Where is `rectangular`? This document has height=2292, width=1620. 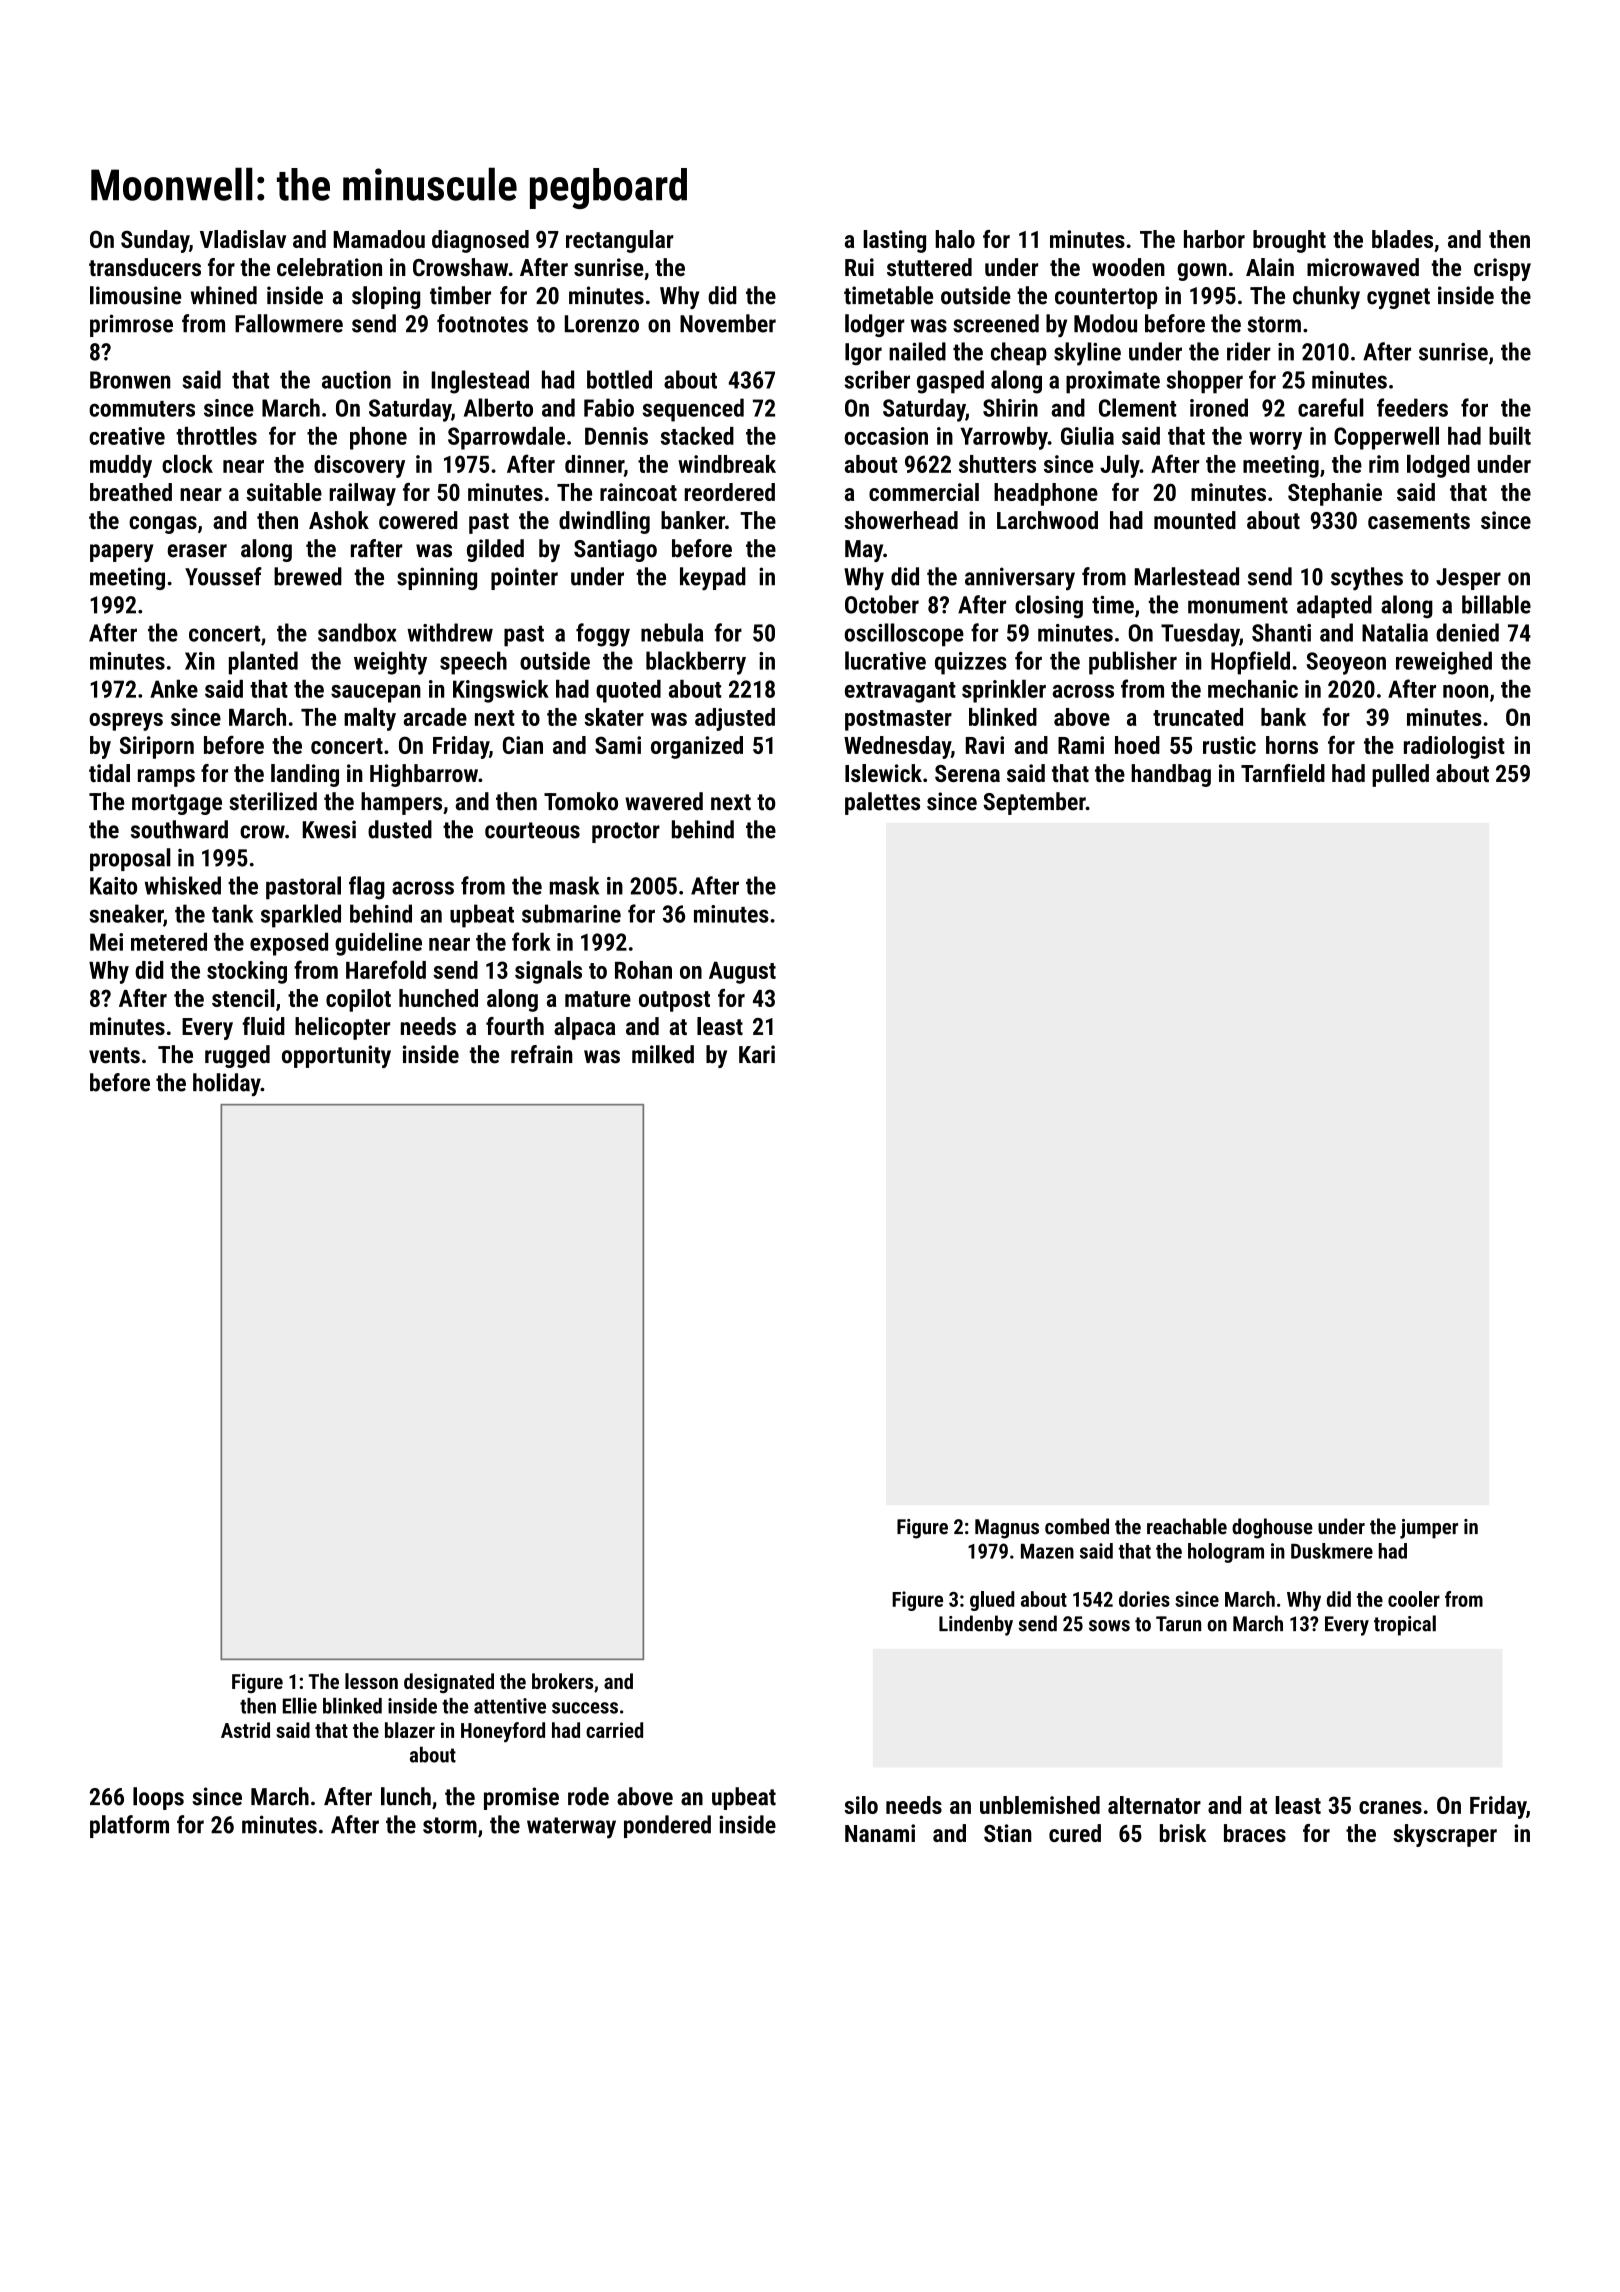
rectangular is located at coordinates (619, 241).
